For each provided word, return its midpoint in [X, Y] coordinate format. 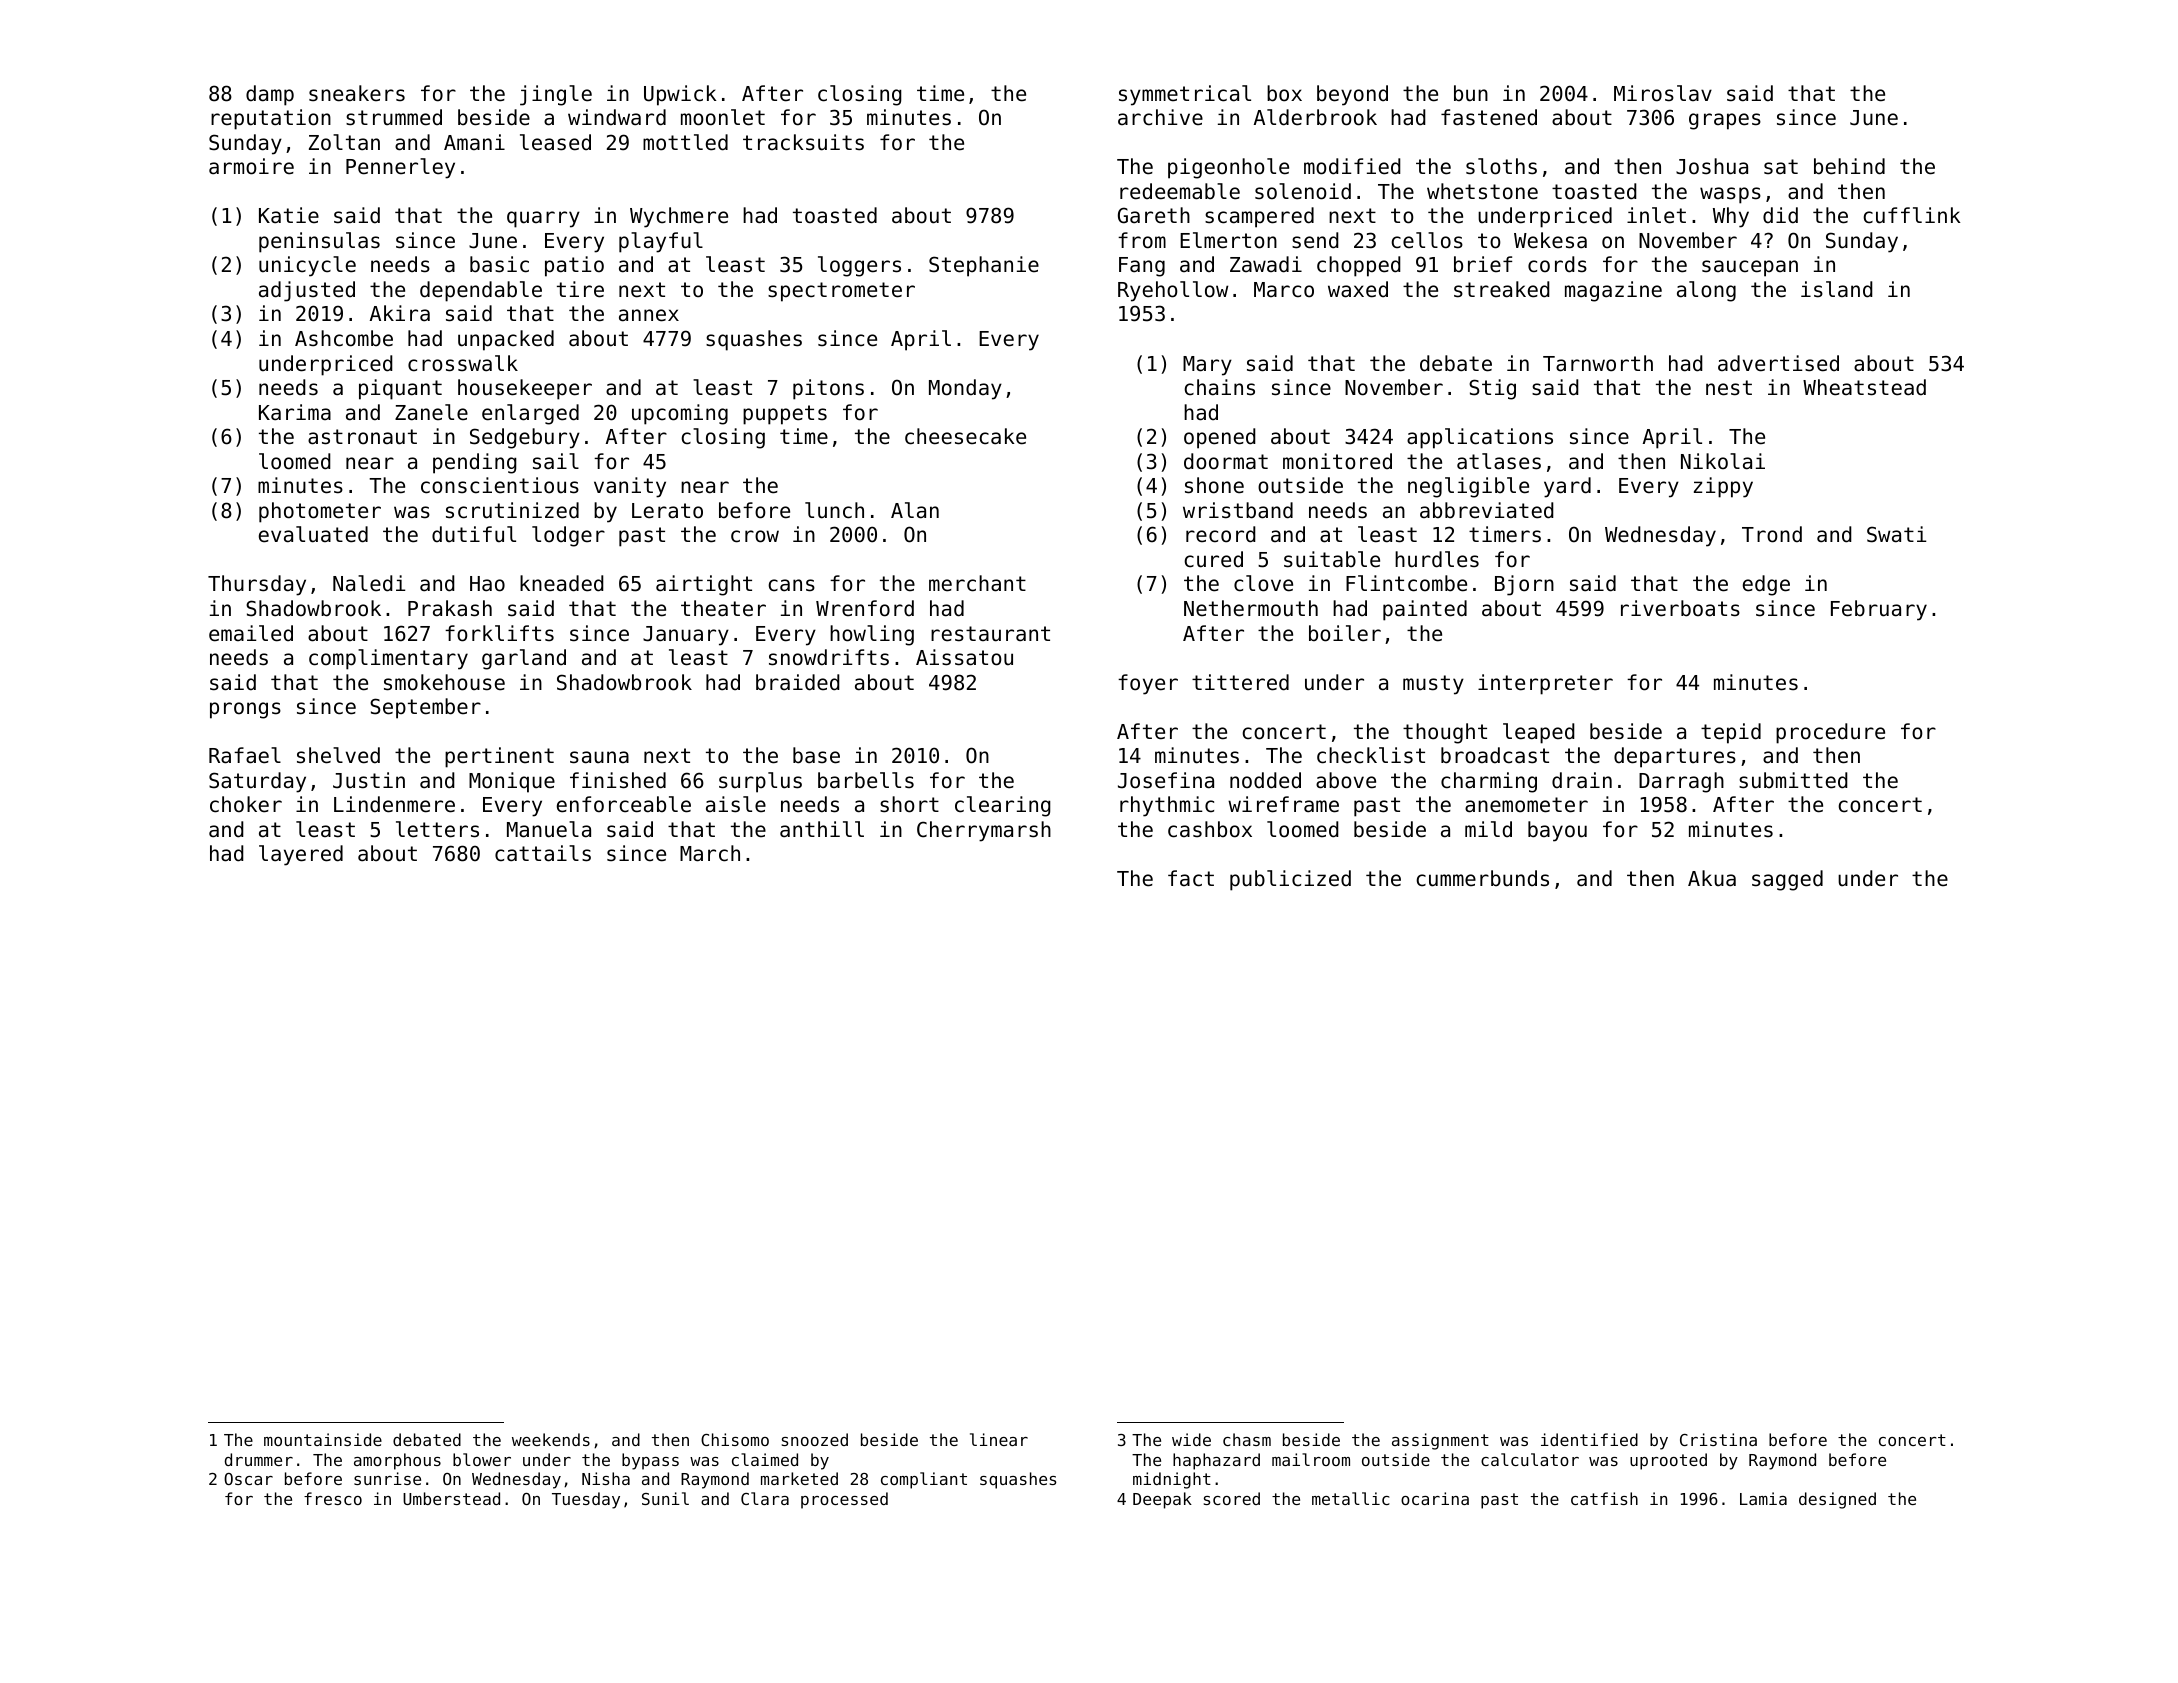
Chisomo [735, 1439]
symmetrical [1185, 95]
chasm [1247, 1439]
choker [246, 804]
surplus [760, 782]
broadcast [1495, 755]
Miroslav [1663, 93]
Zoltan [344, 142]
